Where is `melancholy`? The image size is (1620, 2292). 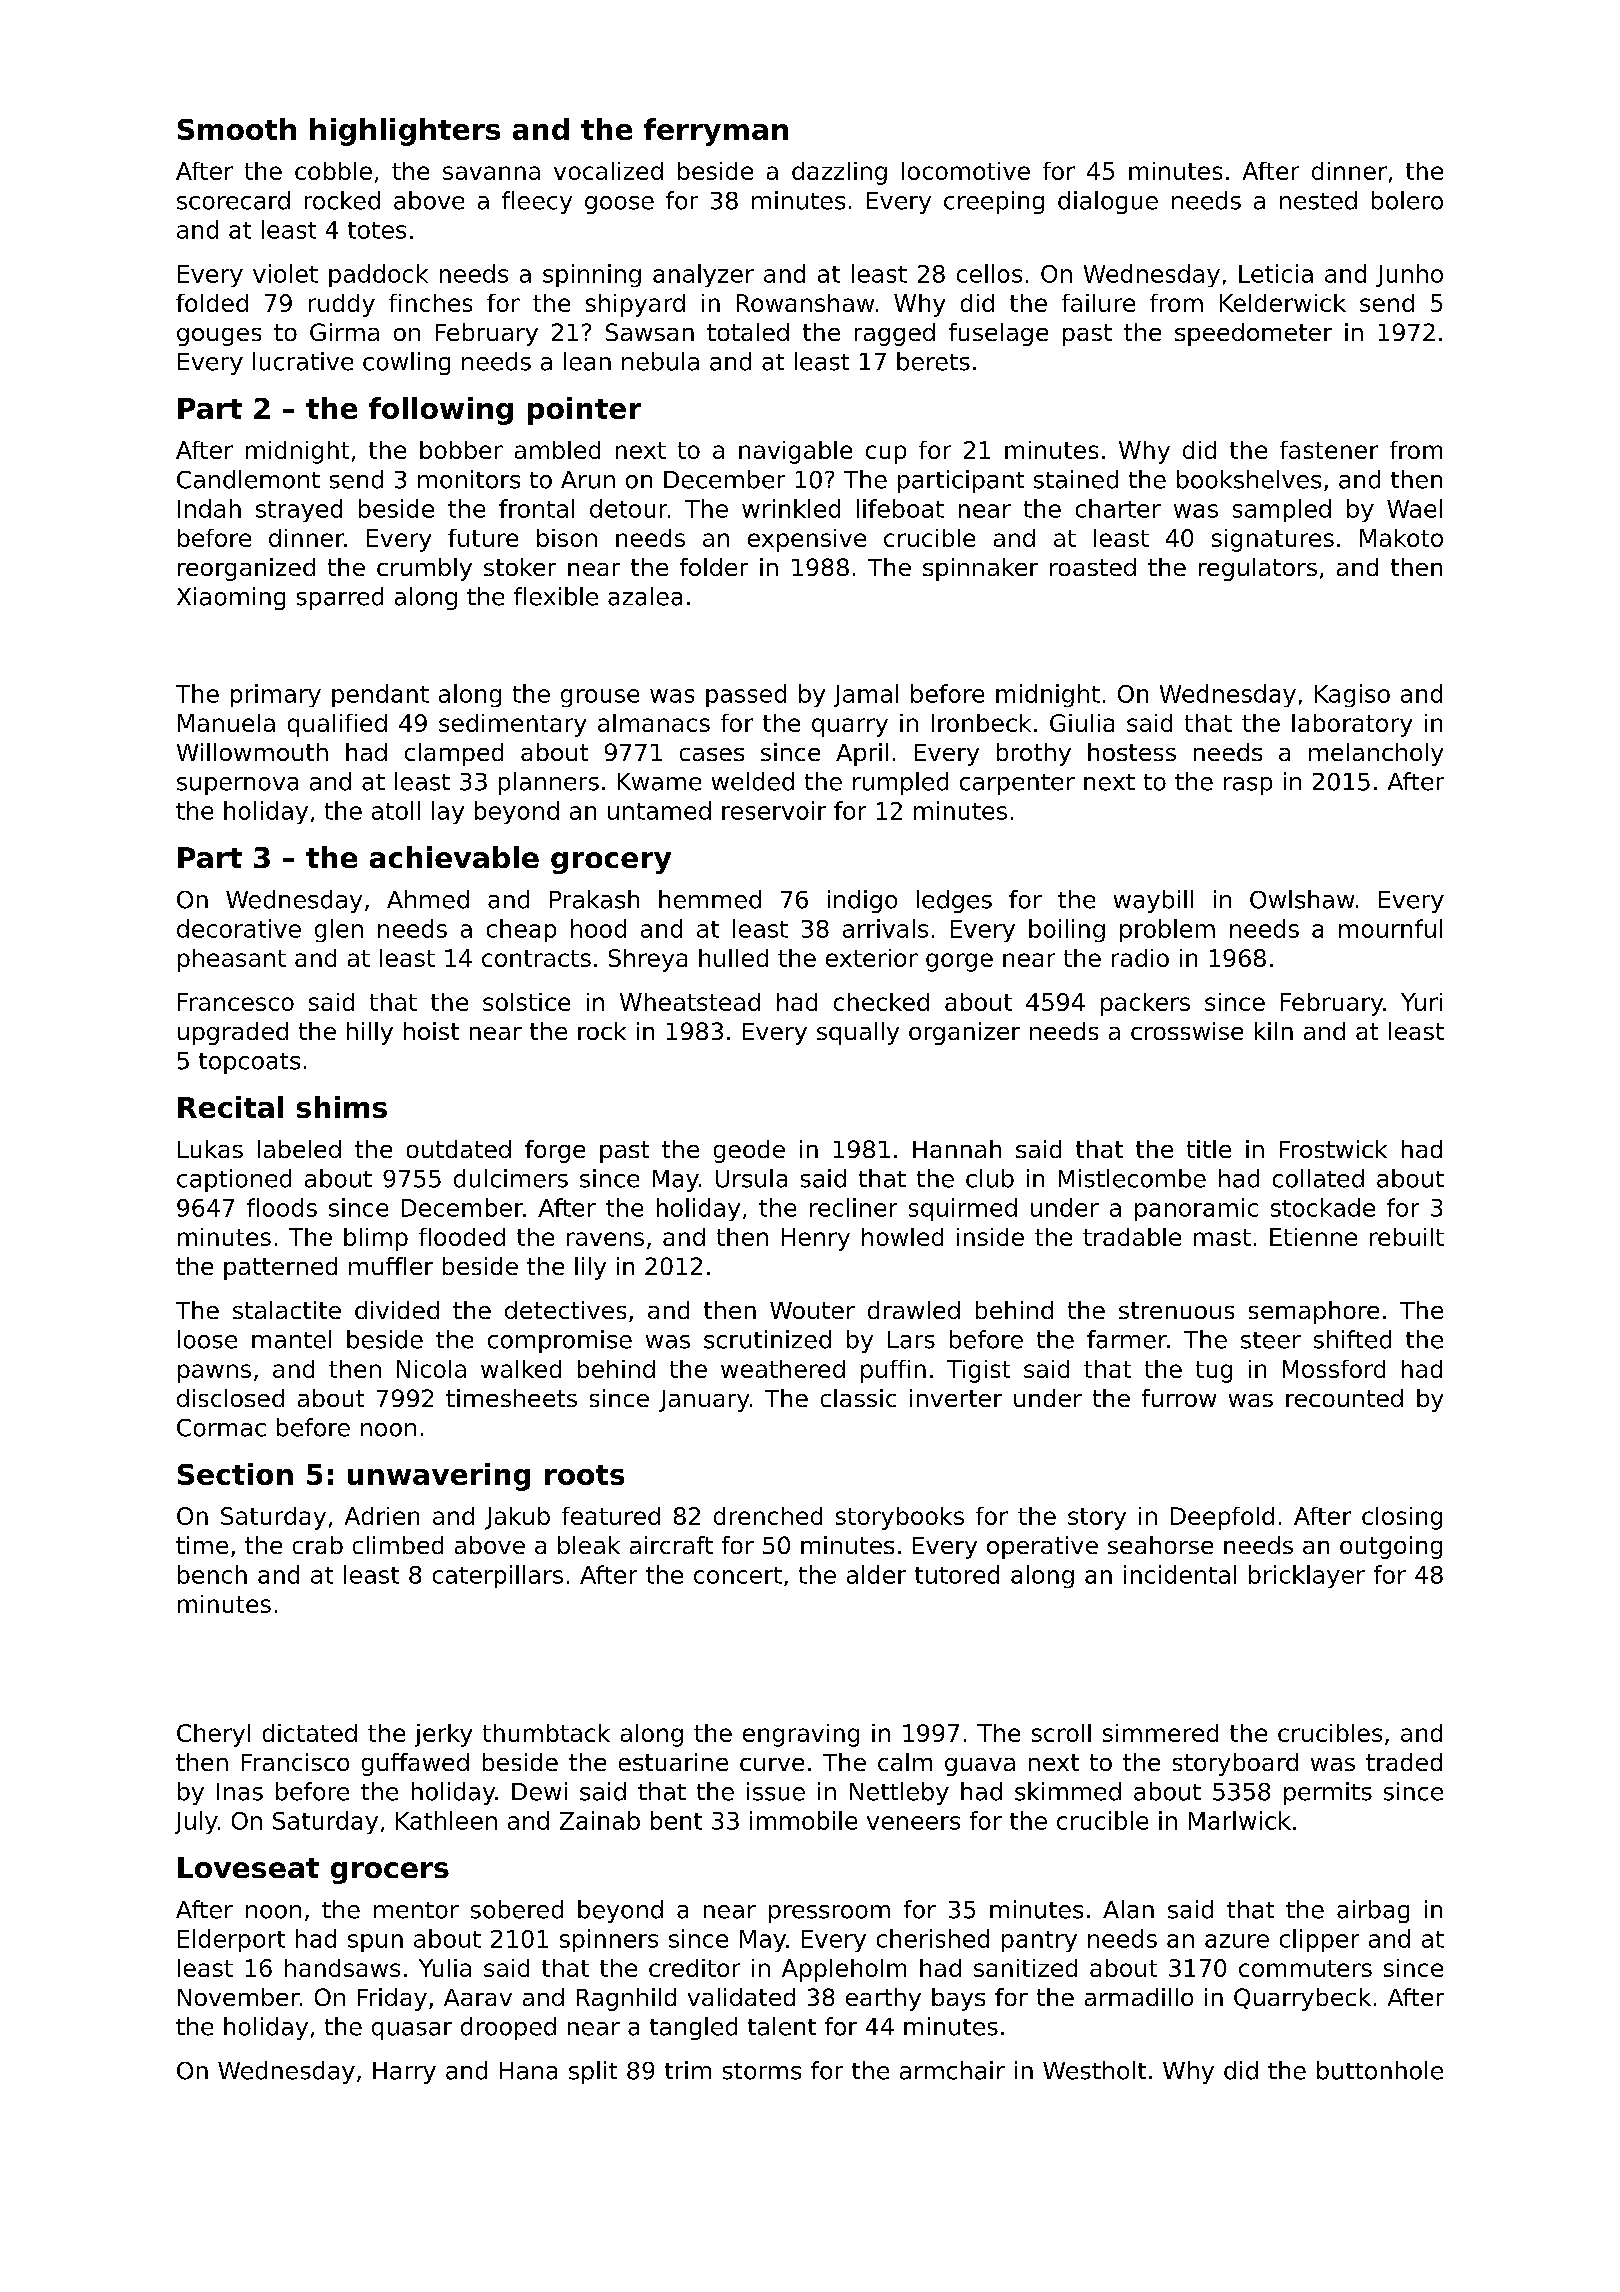
melancholy is located at coordinates (1376, 754).
